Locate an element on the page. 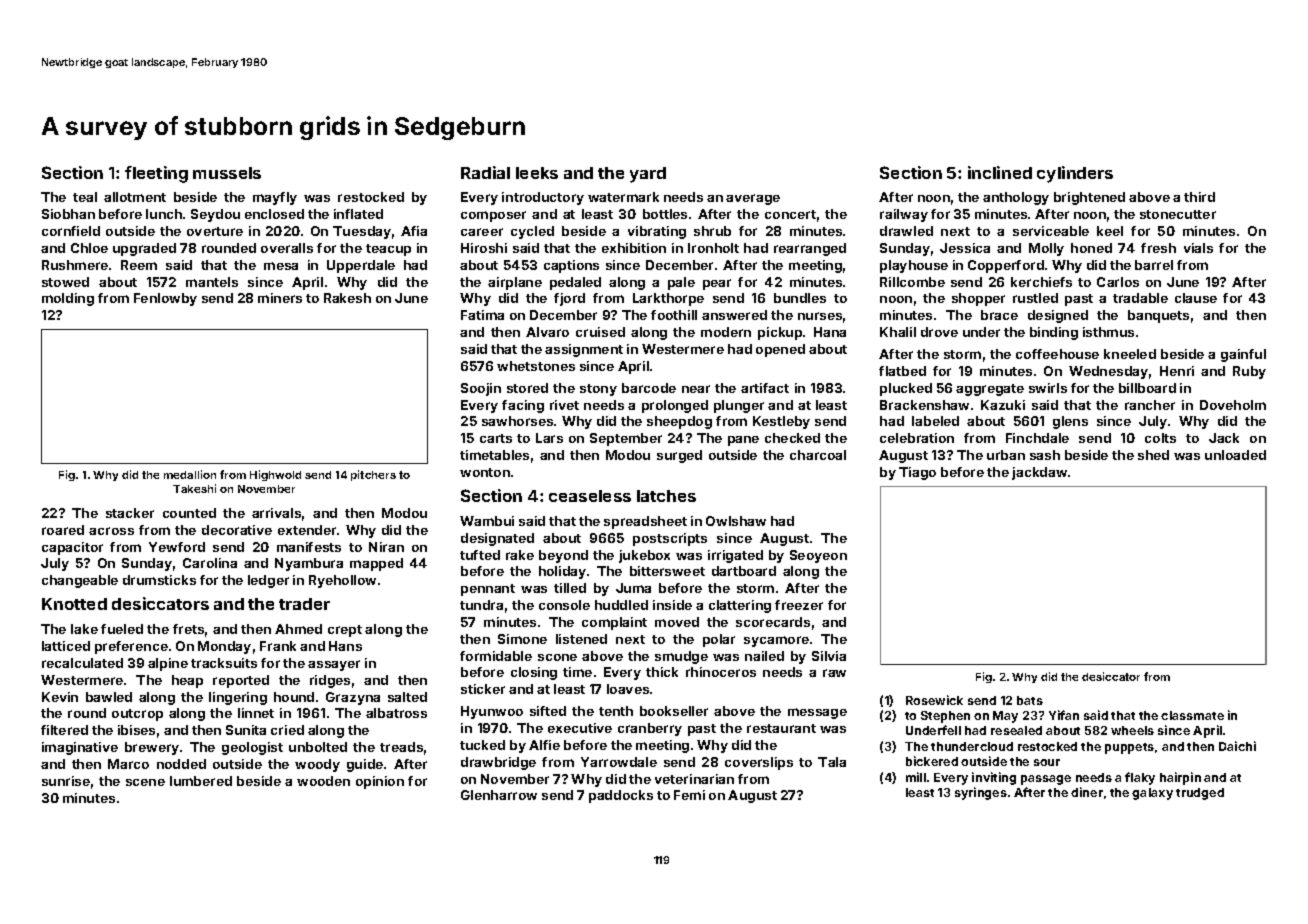 The width and height of the page is (1308, 924). plunger is located at coordinates (739, 406).
